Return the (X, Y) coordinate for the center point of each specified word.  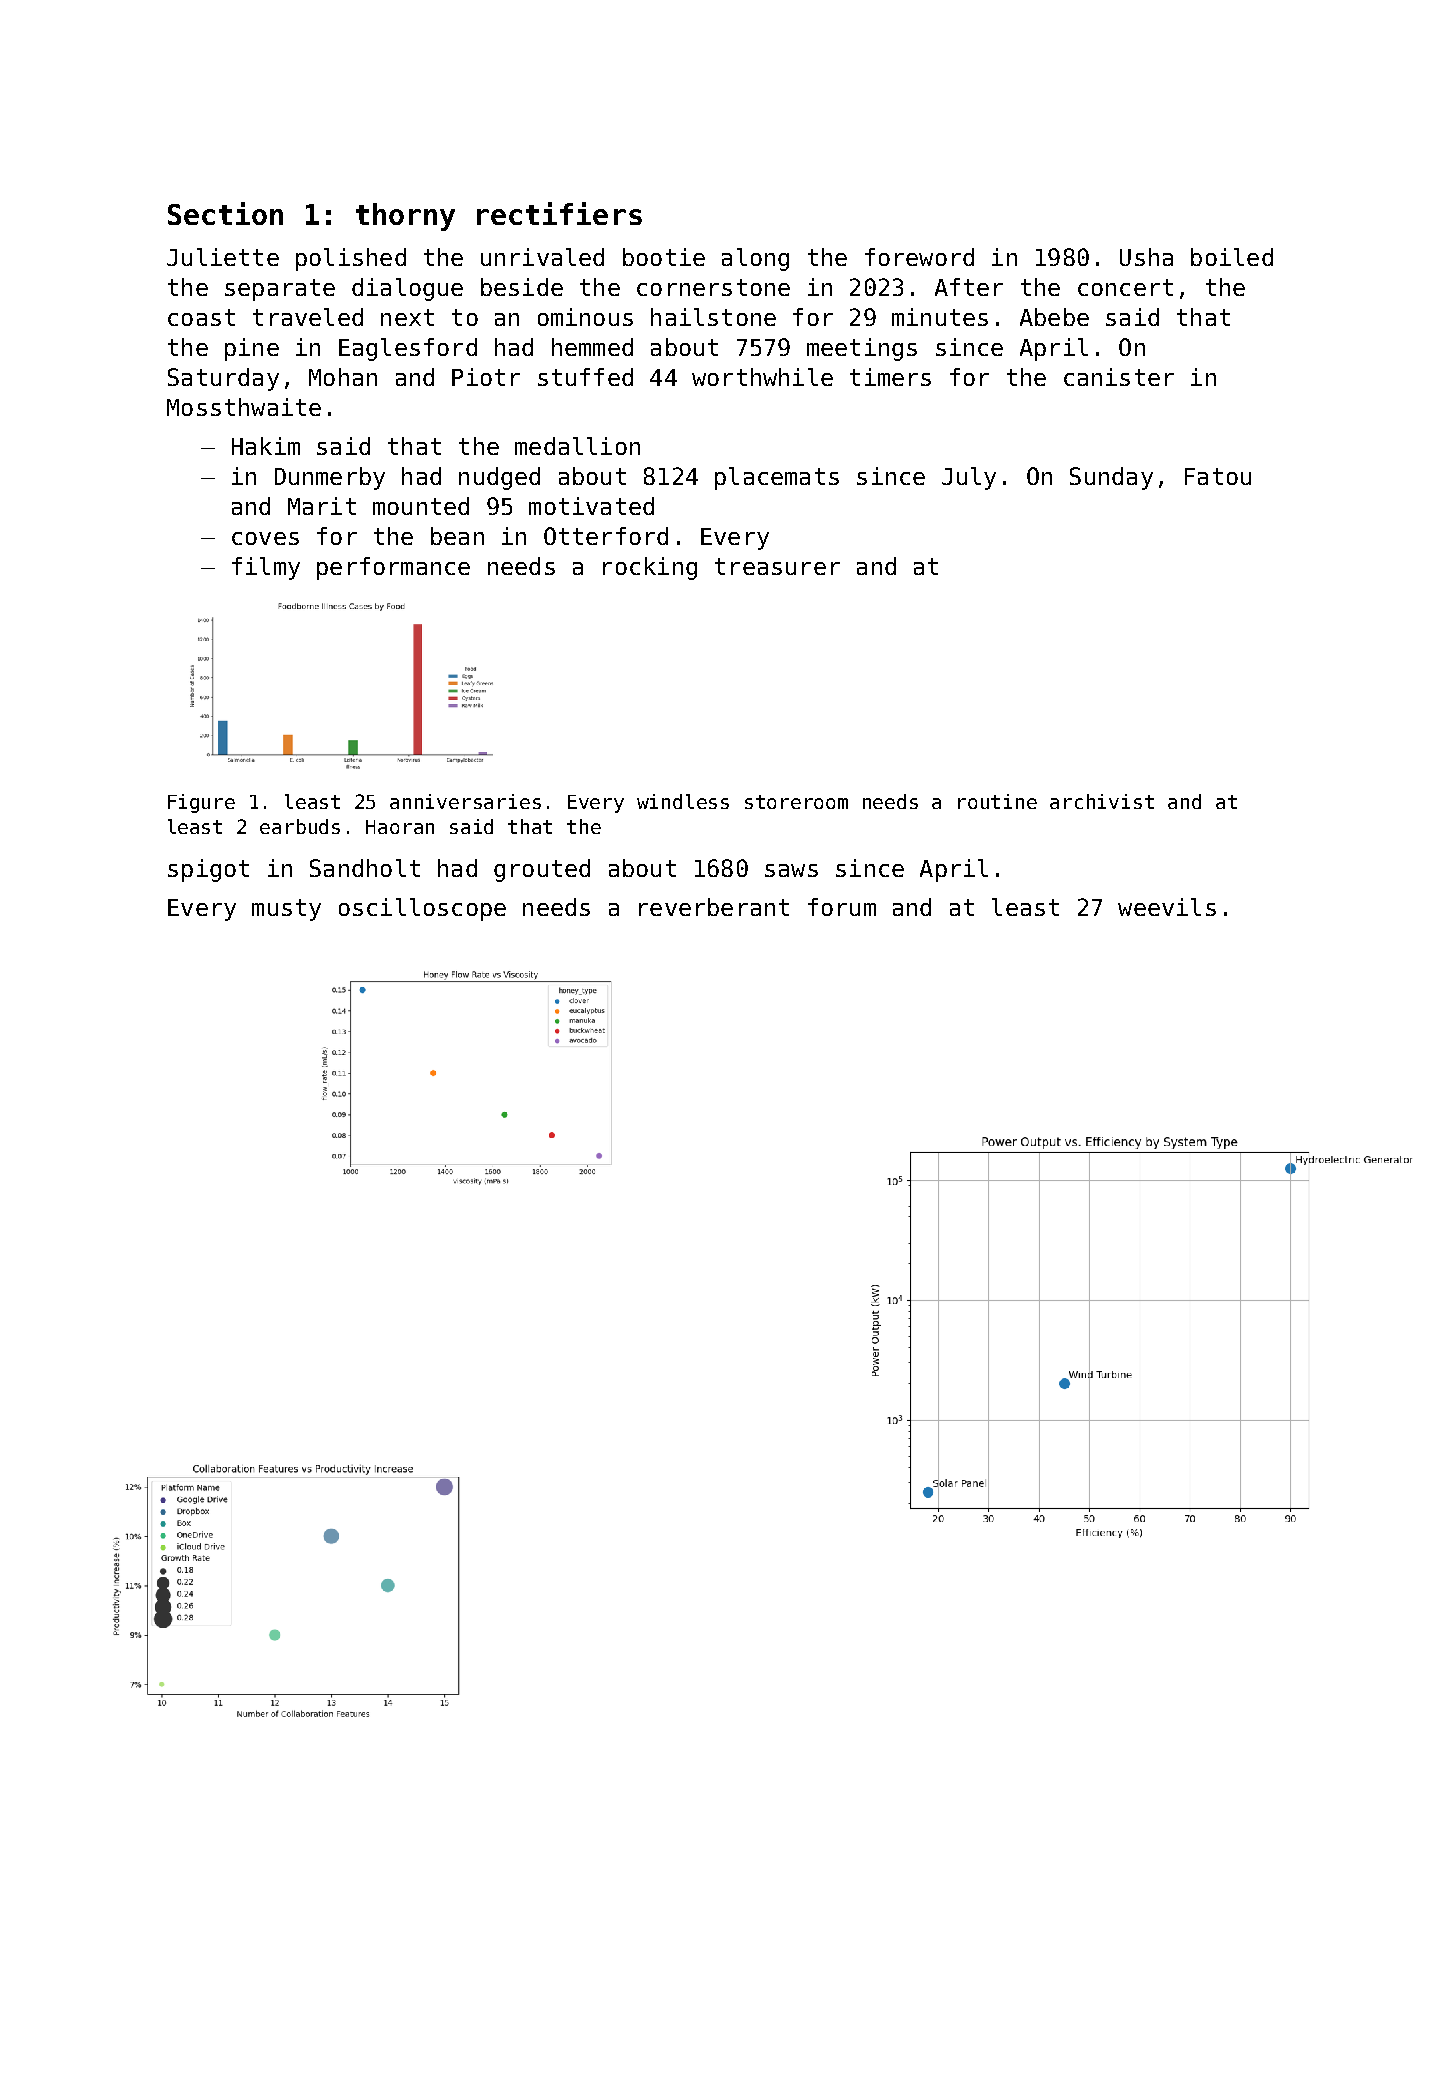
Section (225, 213)
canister (1119, 377)
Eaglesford (408, 349)
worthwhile (762, 377)
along (755, 259)
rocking (650, 568)
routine (997, 801)
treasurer (777, 566)
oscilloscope (422, 909)
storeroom (796, 802)
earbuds (300, 826)
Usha (1146, 257)
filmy (266, 568)
